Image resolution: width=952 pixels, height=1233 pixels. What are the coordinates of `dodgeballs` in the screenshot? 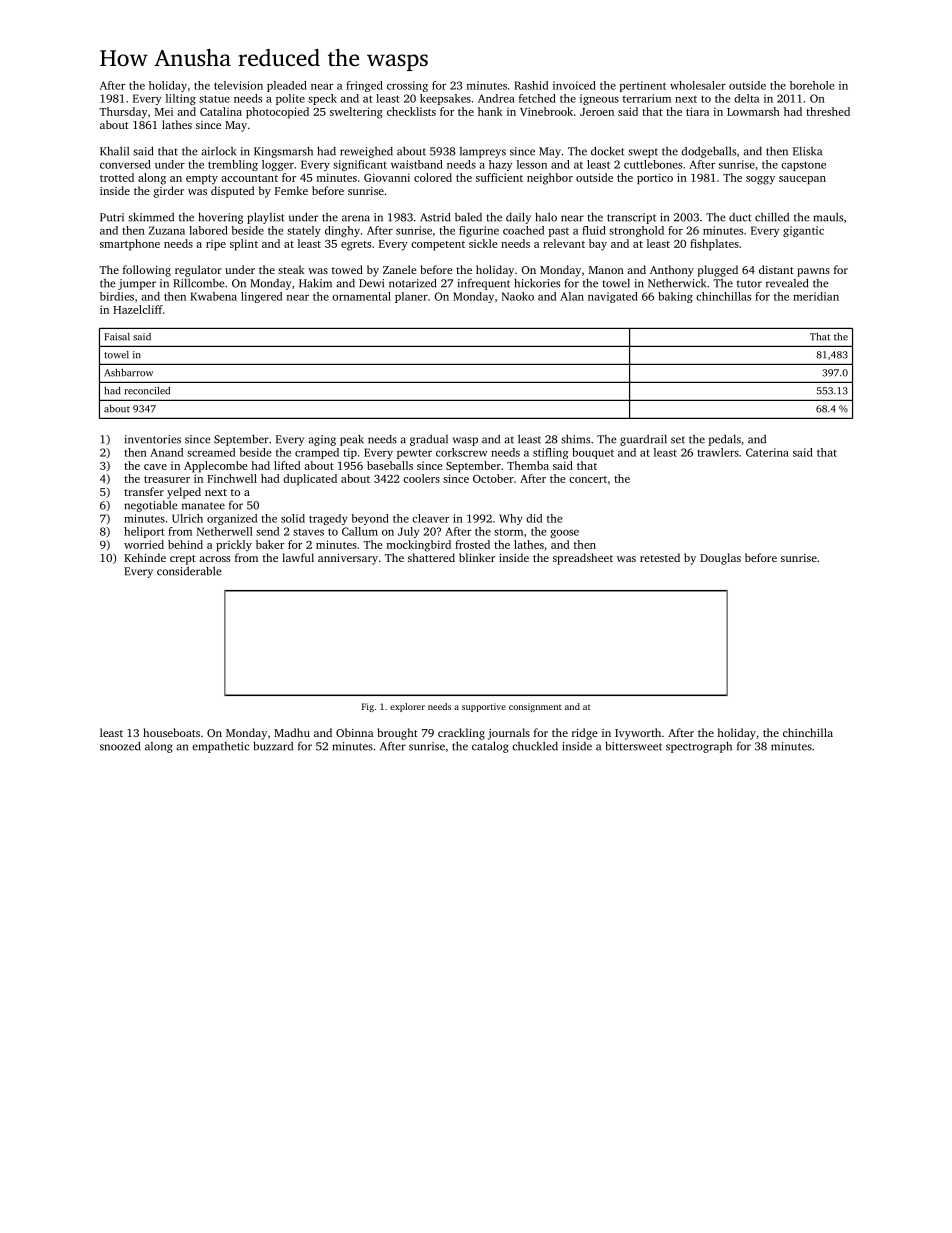 It's located at (708, 152).
